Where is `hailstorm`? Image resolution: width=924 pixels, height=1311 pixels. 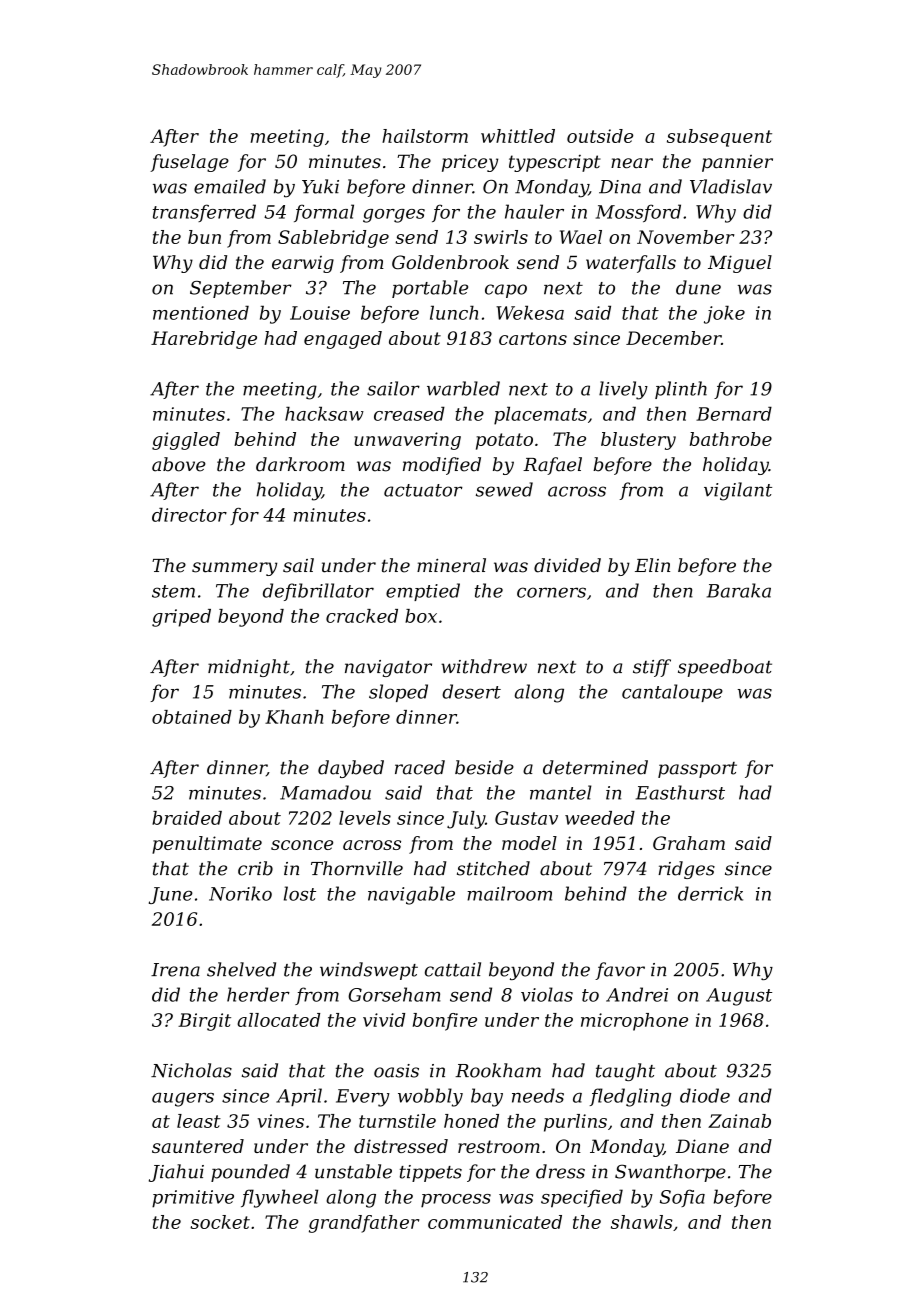 hailstorm is located at coordinates (425, 136).
